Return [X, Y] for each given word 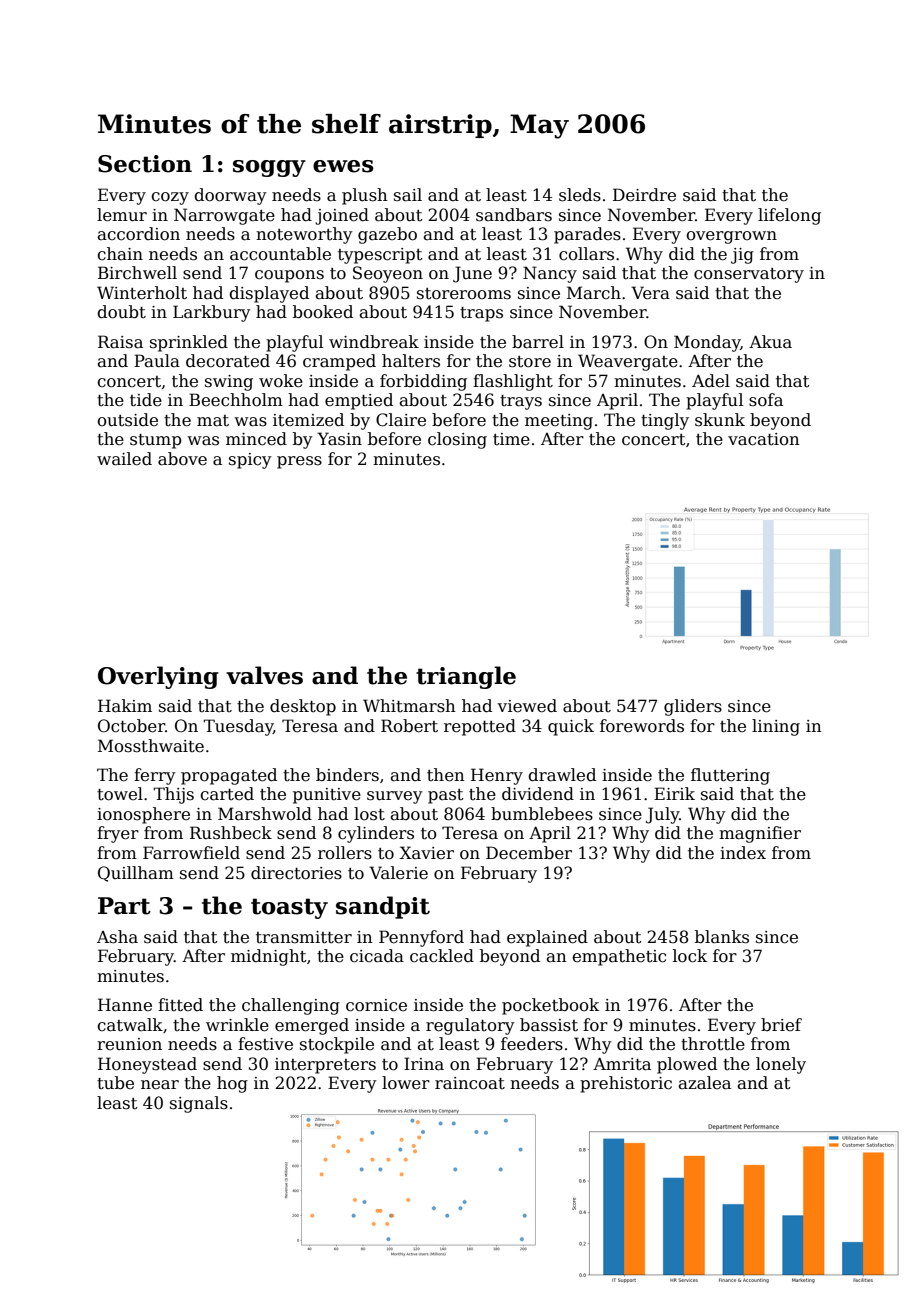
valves [264, 675]
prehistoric [626, 1084]
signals [199, 1104]
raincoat [470, 1083]
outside [127, 420]
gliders [693, 707]
